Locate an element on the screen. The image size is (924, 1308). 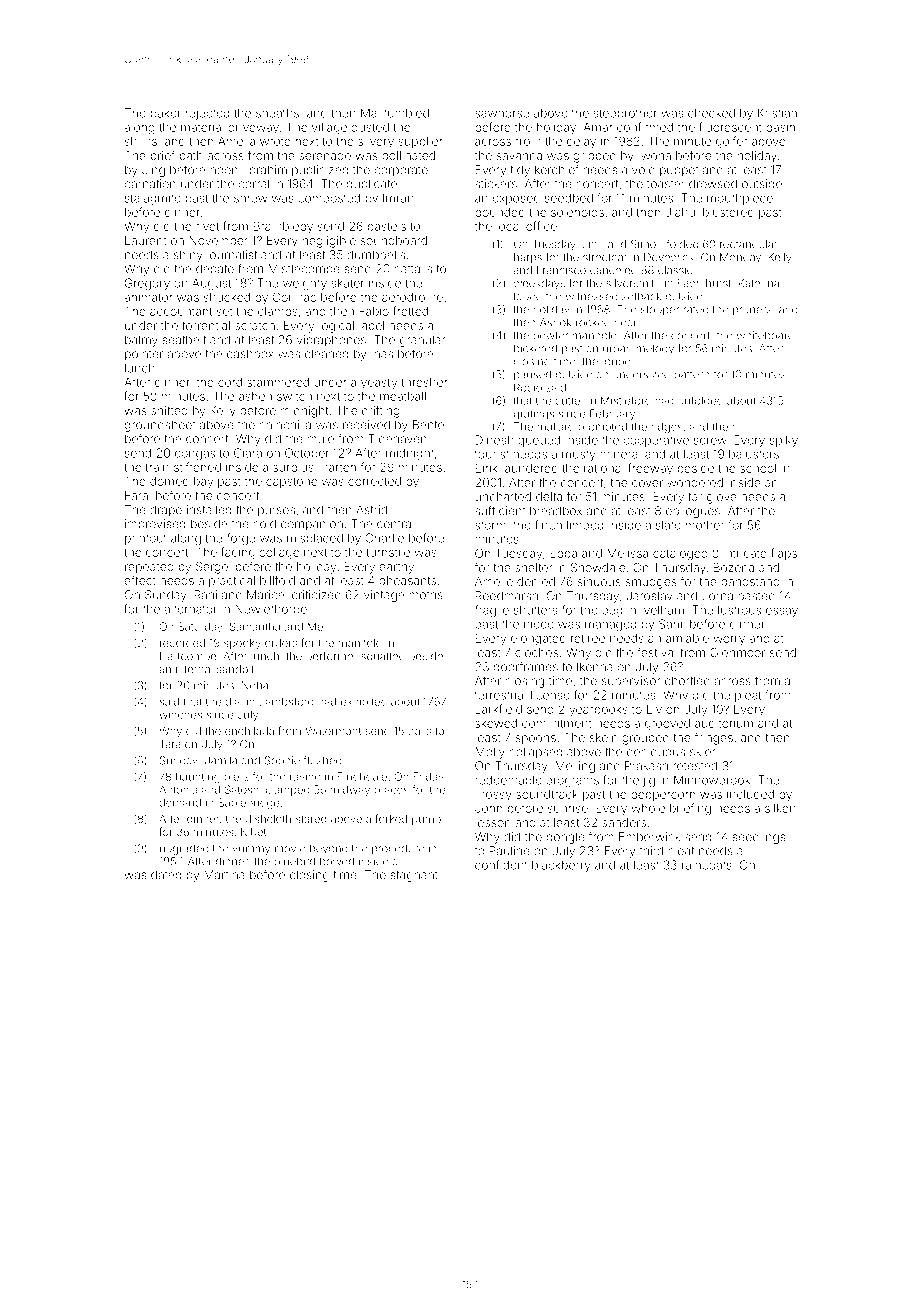
central is located at coordinates (395, 524).
